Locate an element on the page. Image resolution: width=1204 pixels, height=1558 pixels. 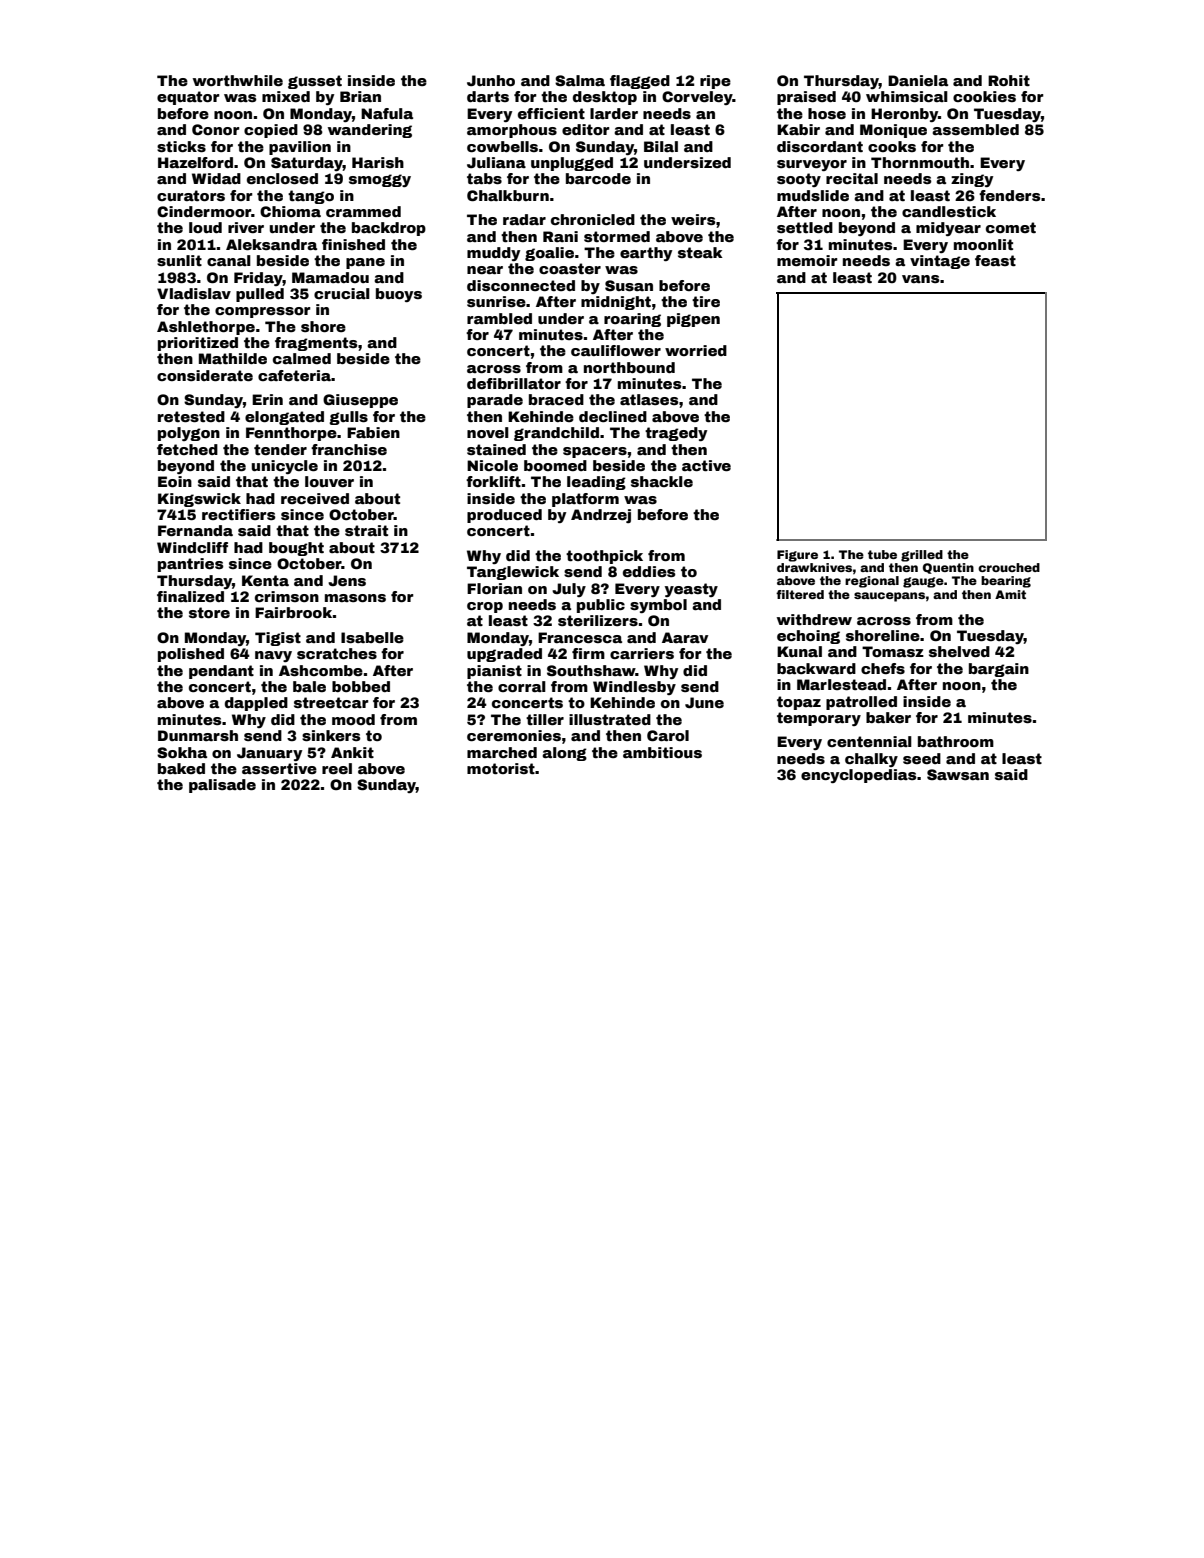
encyclopedias is located at coordinates (859, 776).
